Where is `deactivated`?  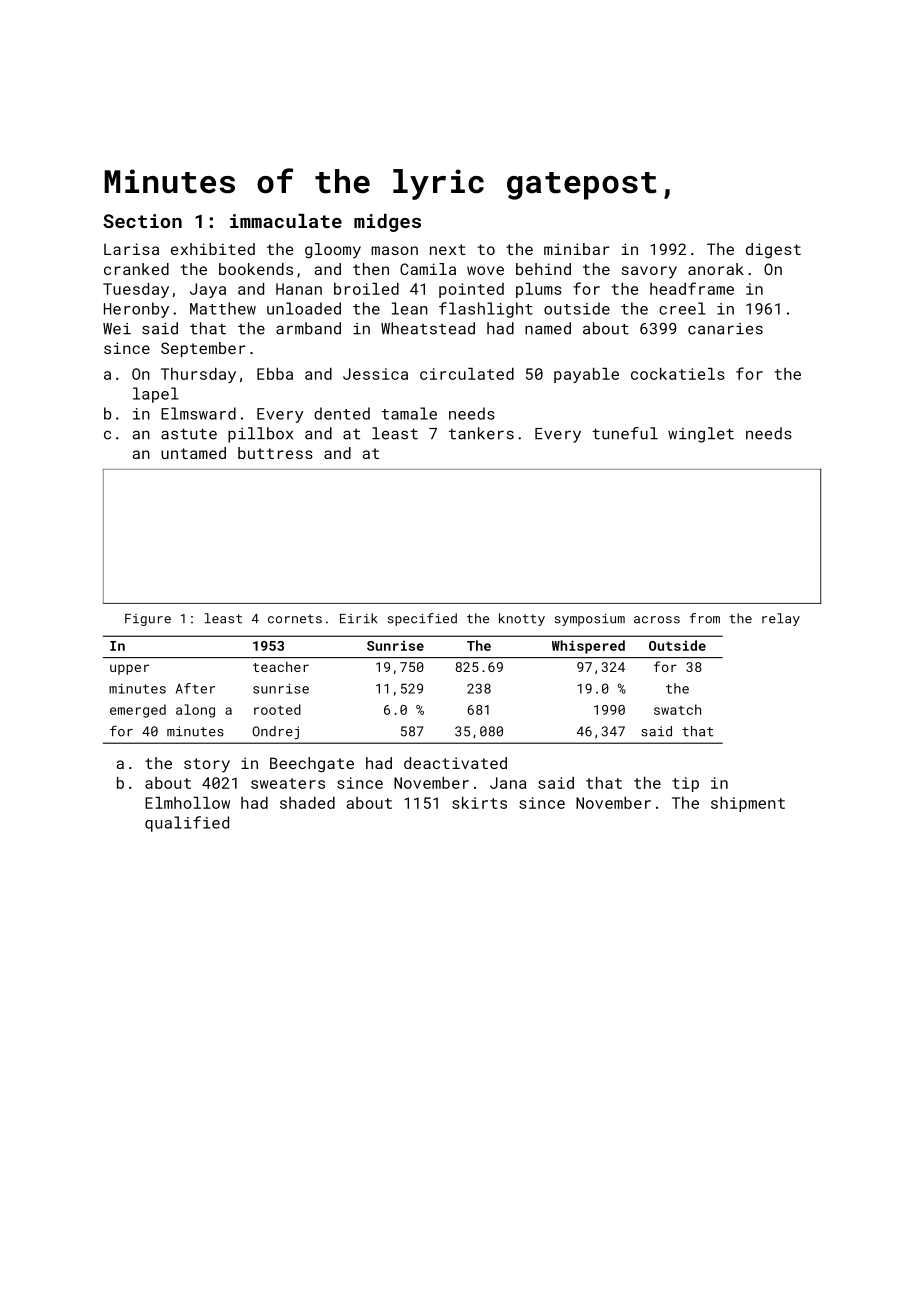 deactivated is located at coordinates (455, 763).
